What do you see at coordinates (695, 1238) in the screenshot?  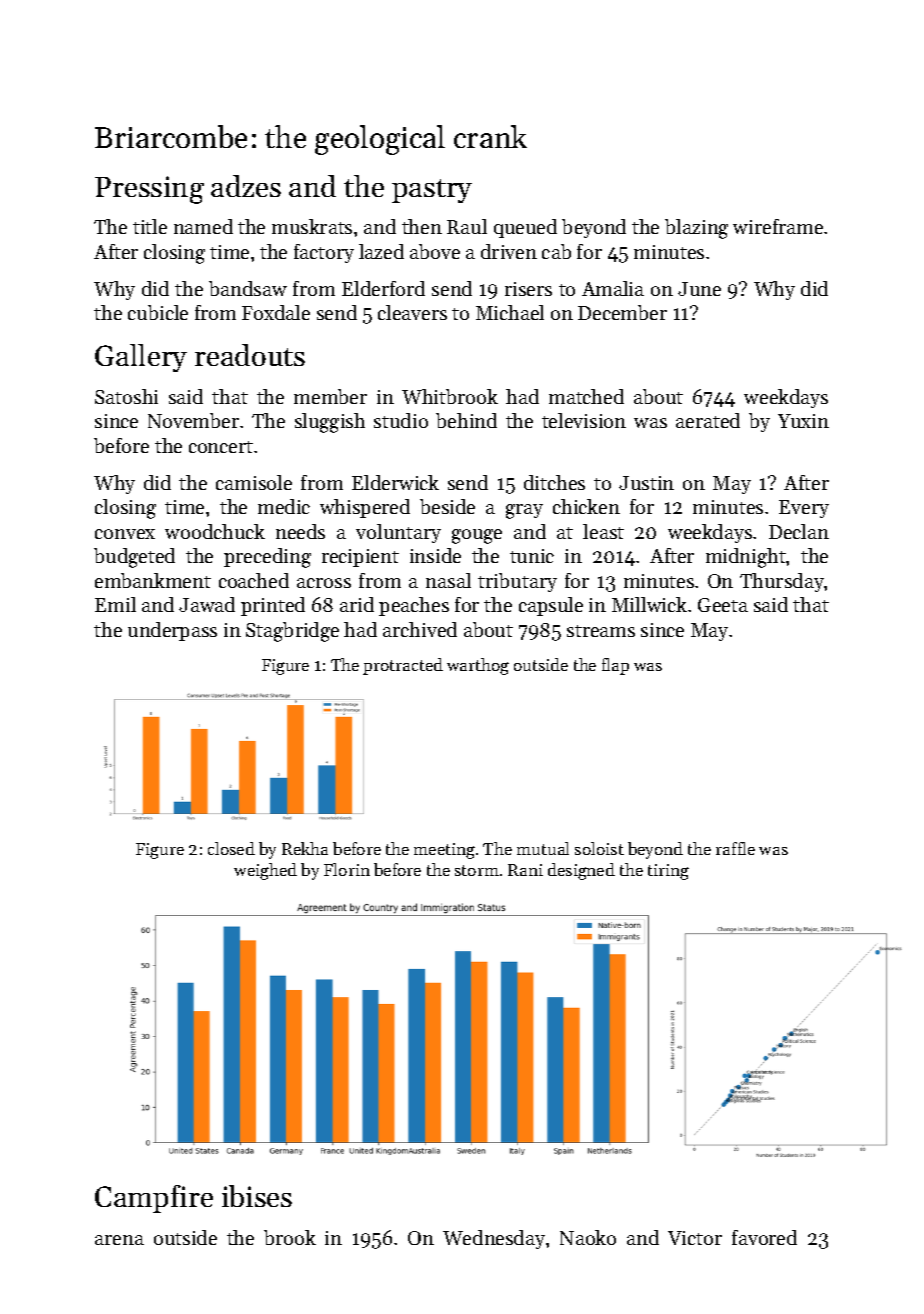 I see `Victor` at bounding box center [695, 1238].
